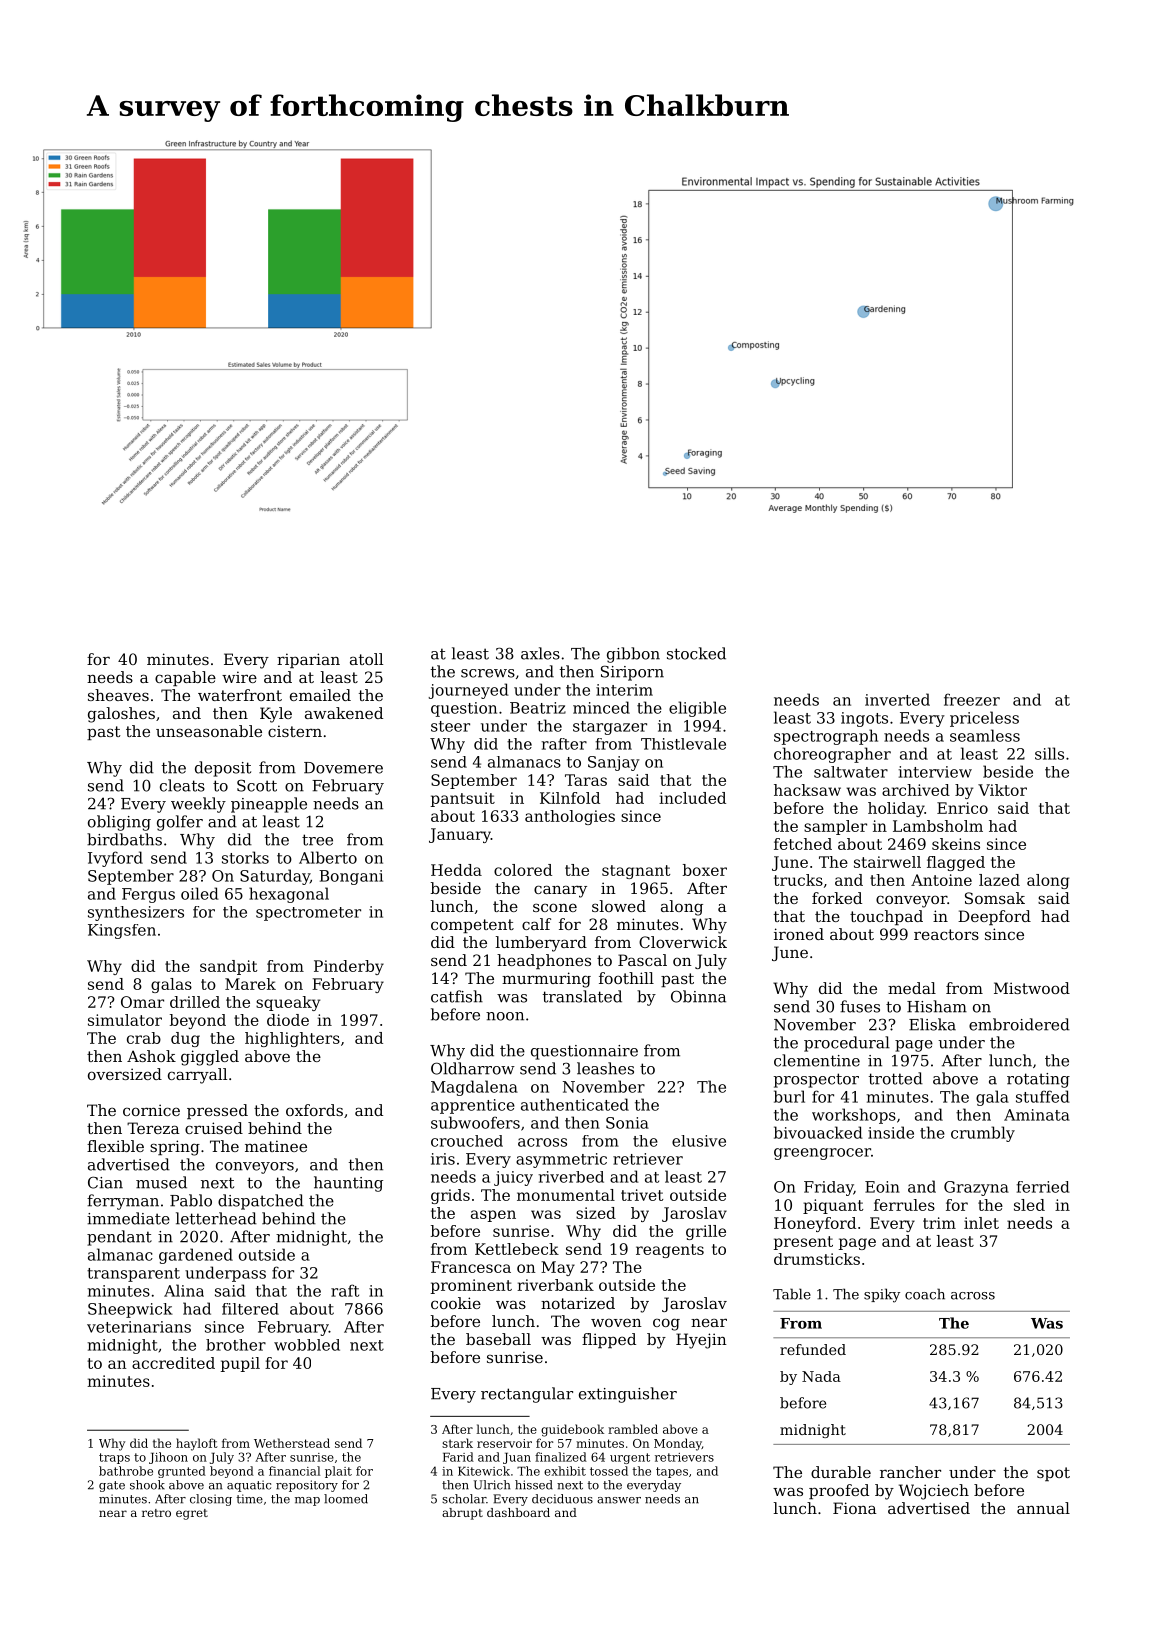 The width and height of the screenshot is (1157, 1637). Describe the element at coordinates (891, 1132) in the screenshot. I see `inside` at that location.
